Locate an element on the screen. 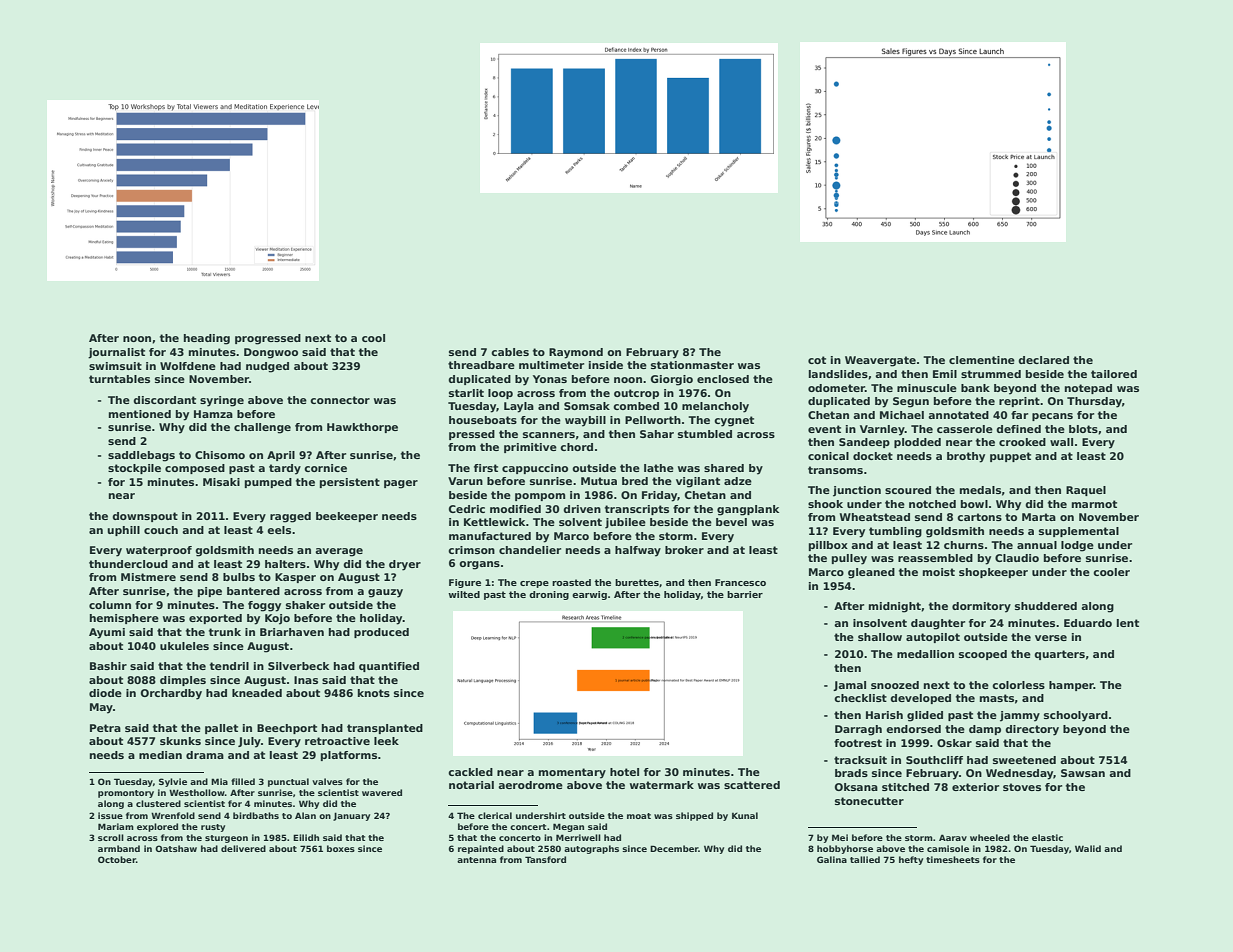  Alan is located at coordinates (305, 815).
